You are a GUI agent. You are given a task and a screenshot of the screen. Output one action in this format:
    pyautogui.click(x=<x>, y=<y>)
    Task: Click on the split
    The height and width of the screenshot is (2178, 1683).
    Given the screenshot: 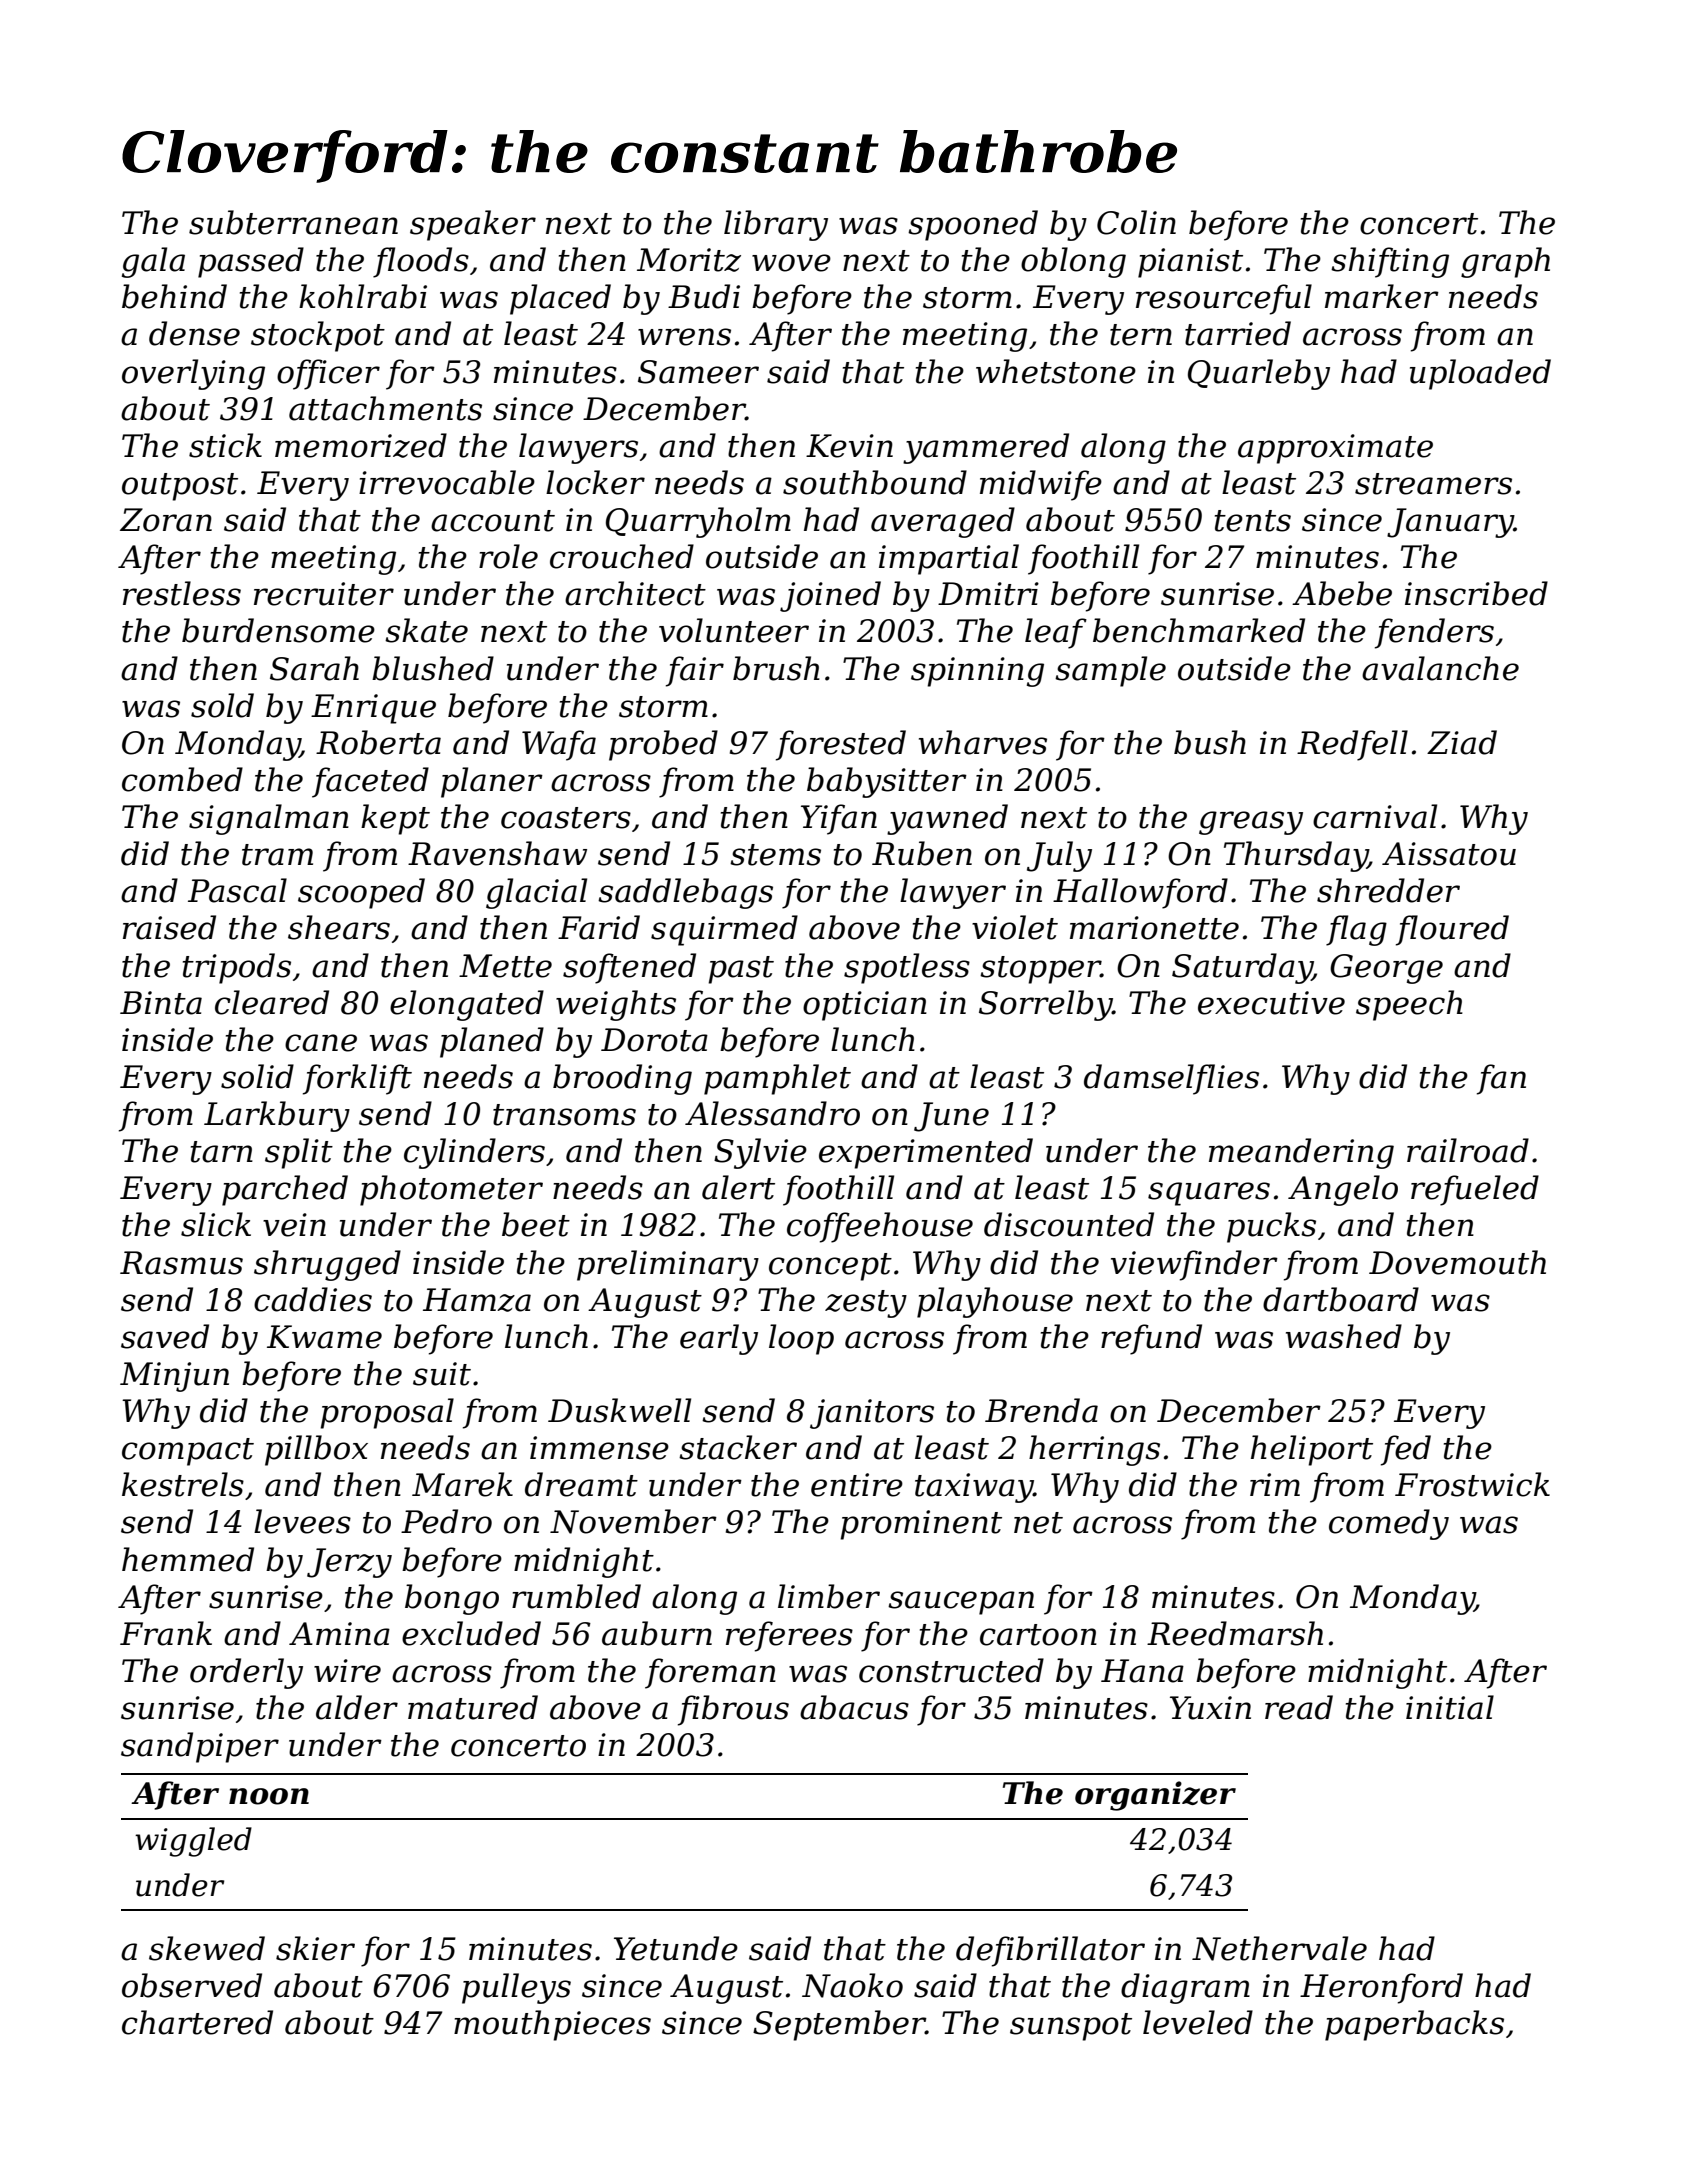 What is the action you would take?
    pyautogui.click(x=299, y=1153)
